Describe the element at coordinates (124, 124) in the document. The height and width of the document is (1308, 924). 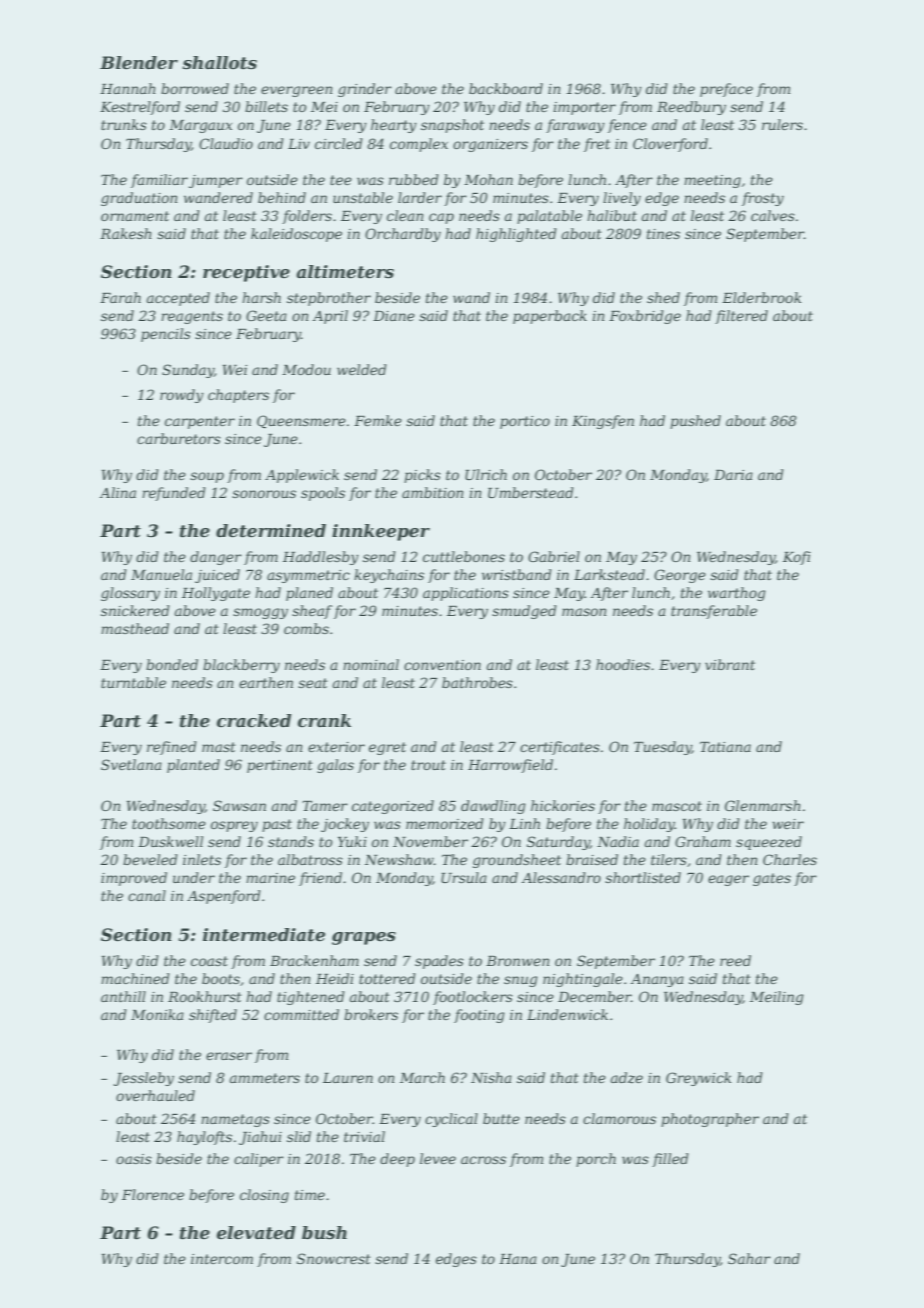
I see `trunks` at that location.
